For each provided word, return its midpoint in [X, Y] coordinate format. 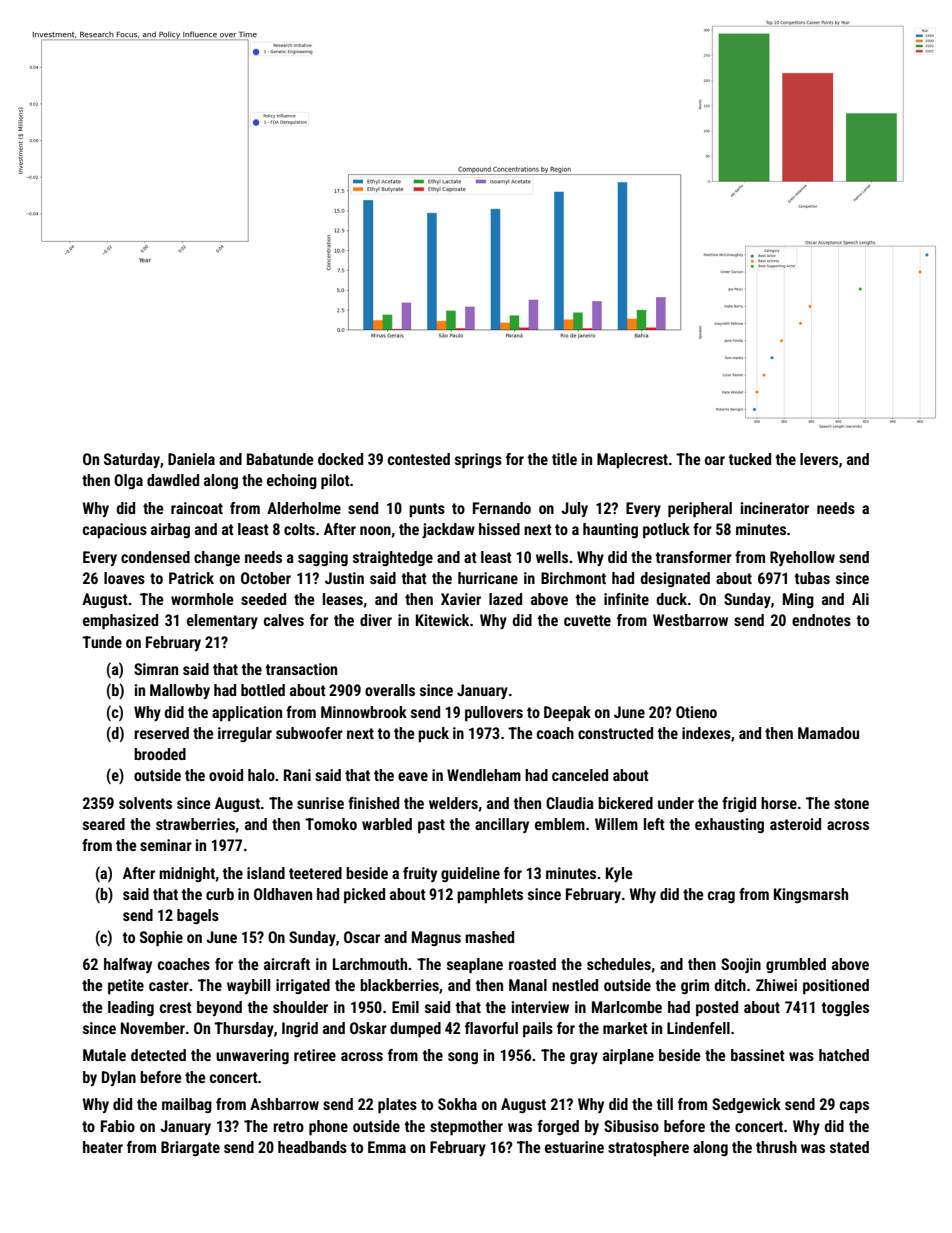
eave [413, 776]
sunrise [320, 803]
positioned [836, 987]
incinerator [775, 508]
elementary [222, 621]
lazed [505, 599]
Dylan [119, 1078]
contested [419, 459]
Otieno [696, 712]
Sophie [161, 939]
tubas [812, 578]
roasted [532, 964]
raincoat [197, 508]
